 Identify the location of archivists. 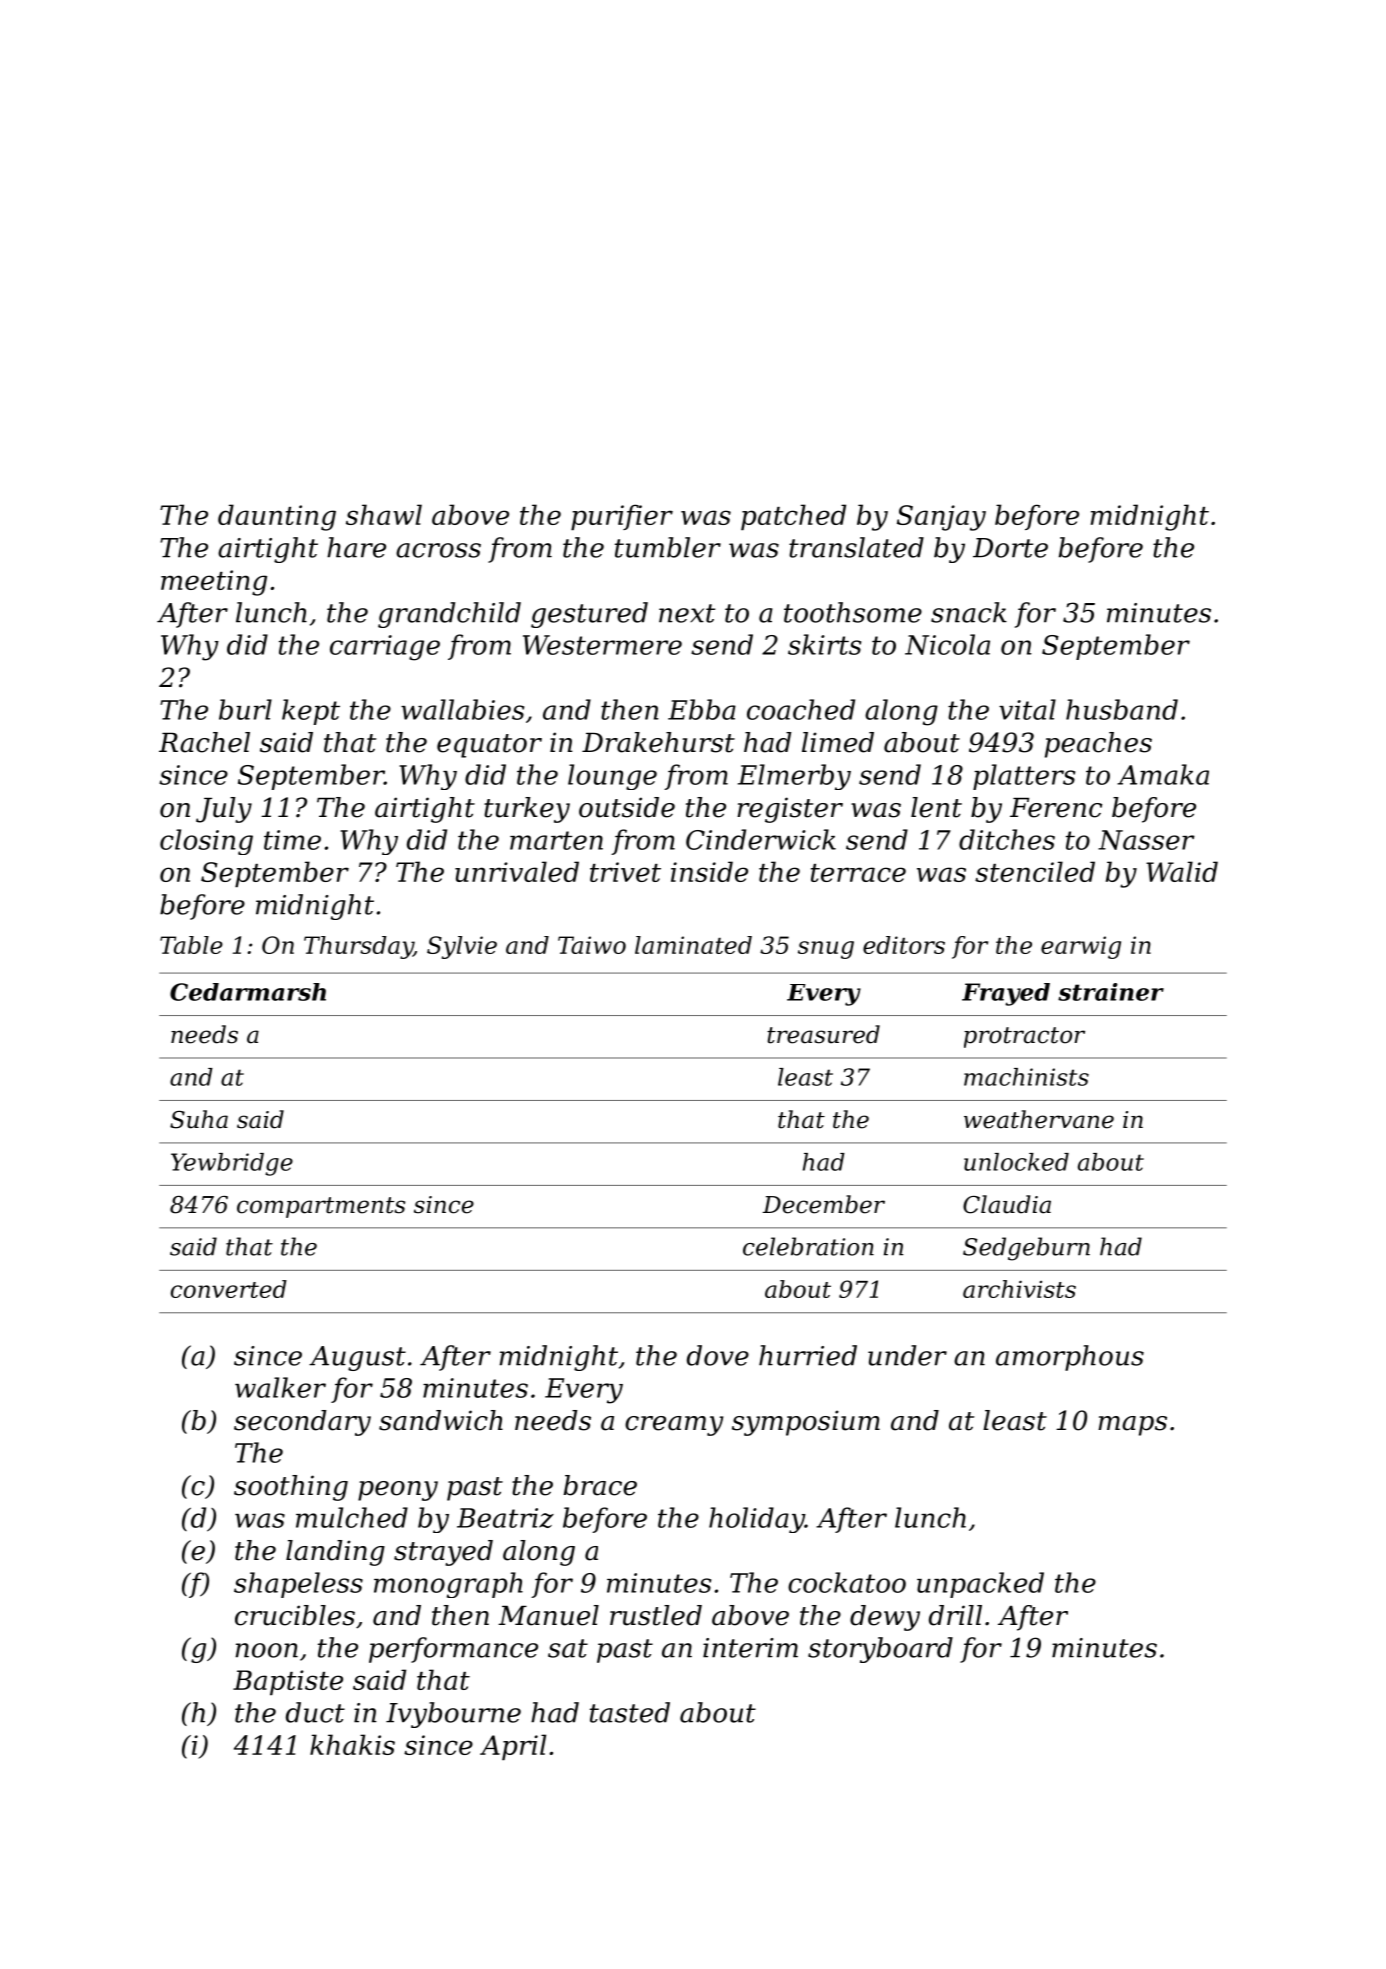
(1019, 1289).
